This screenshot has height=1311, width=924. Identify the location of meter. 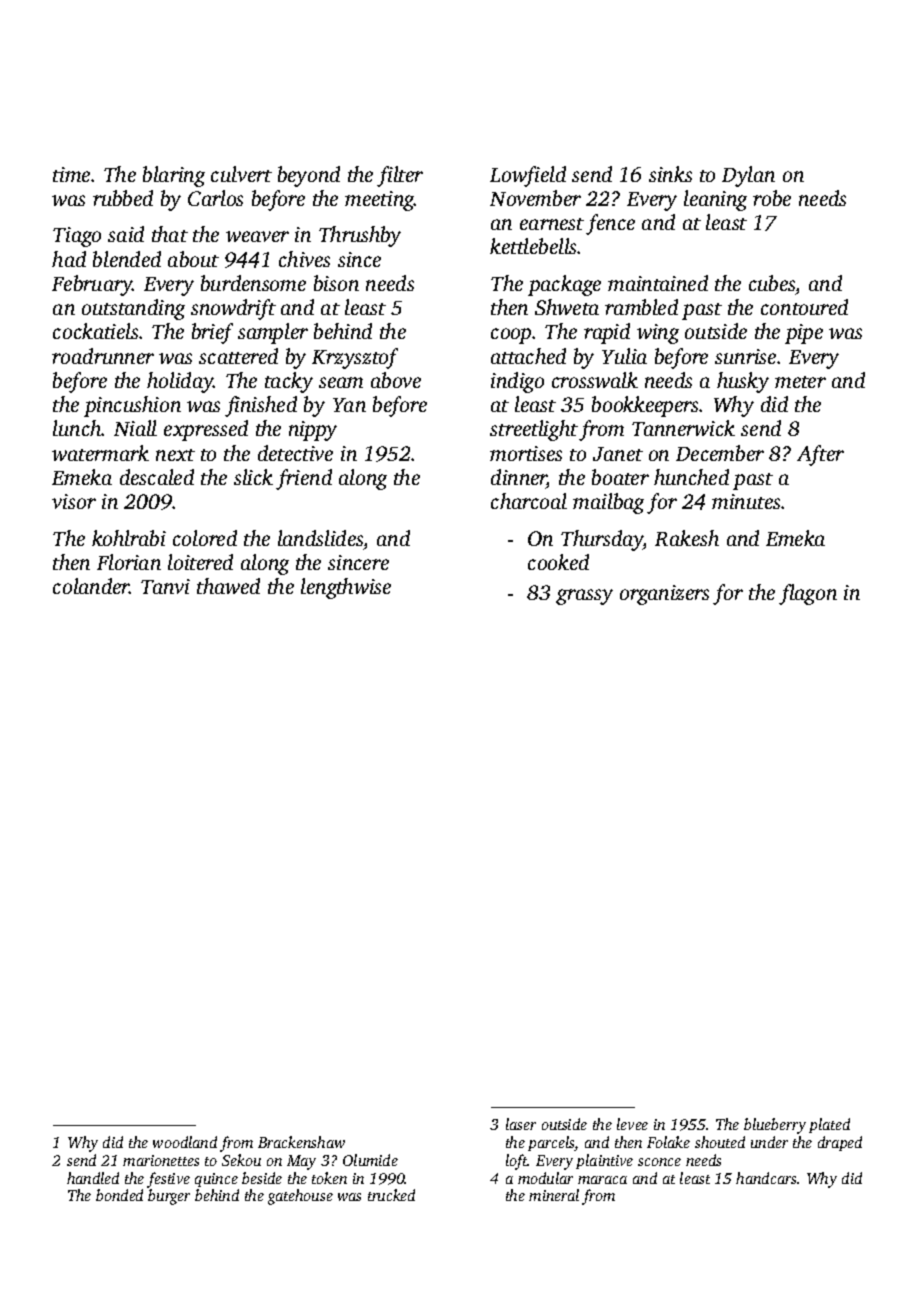
(800, 382).
